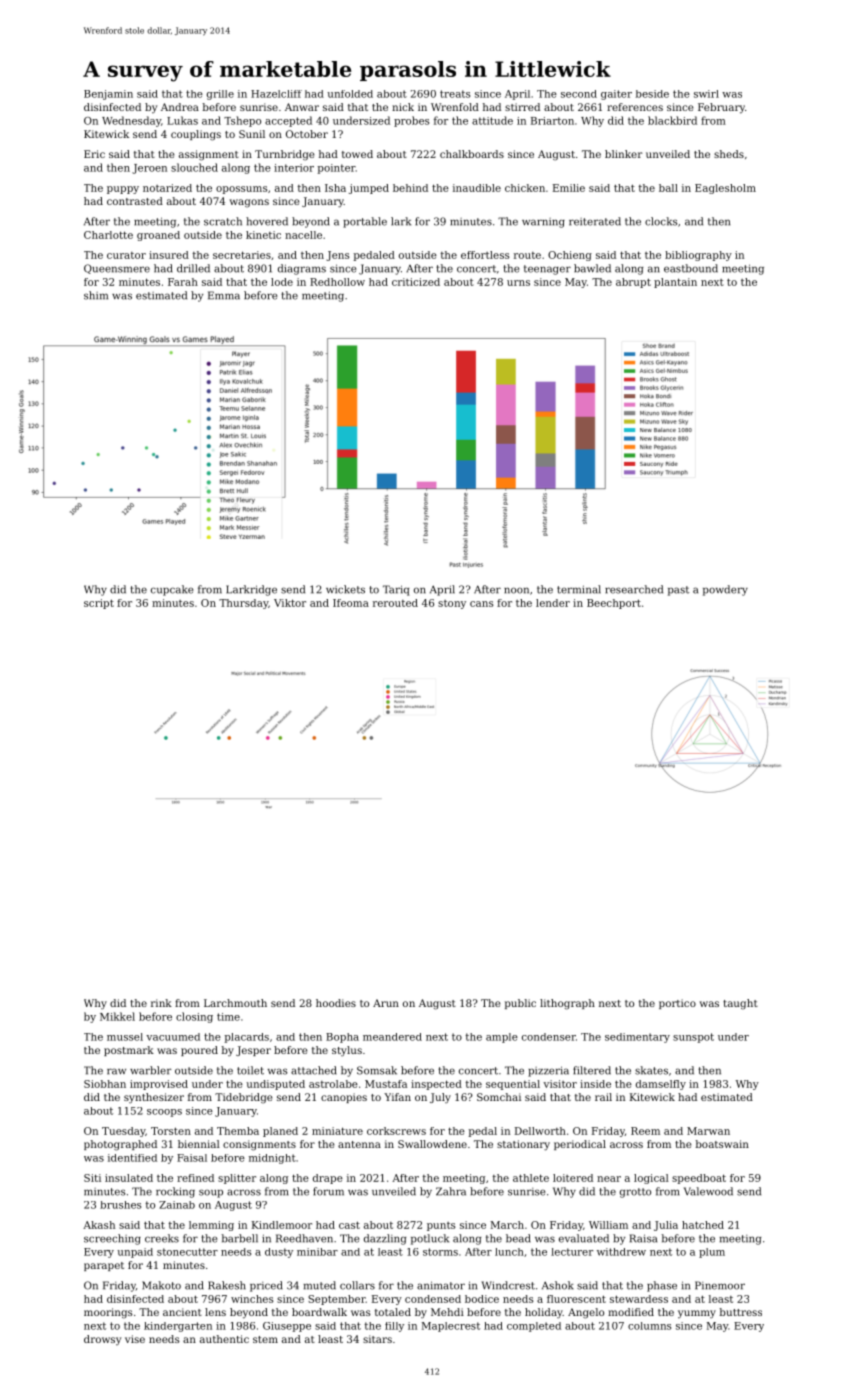  What do you see at coordinates (706, 94) in the page?
I see `swirl` at bounding box center [706, 94].
